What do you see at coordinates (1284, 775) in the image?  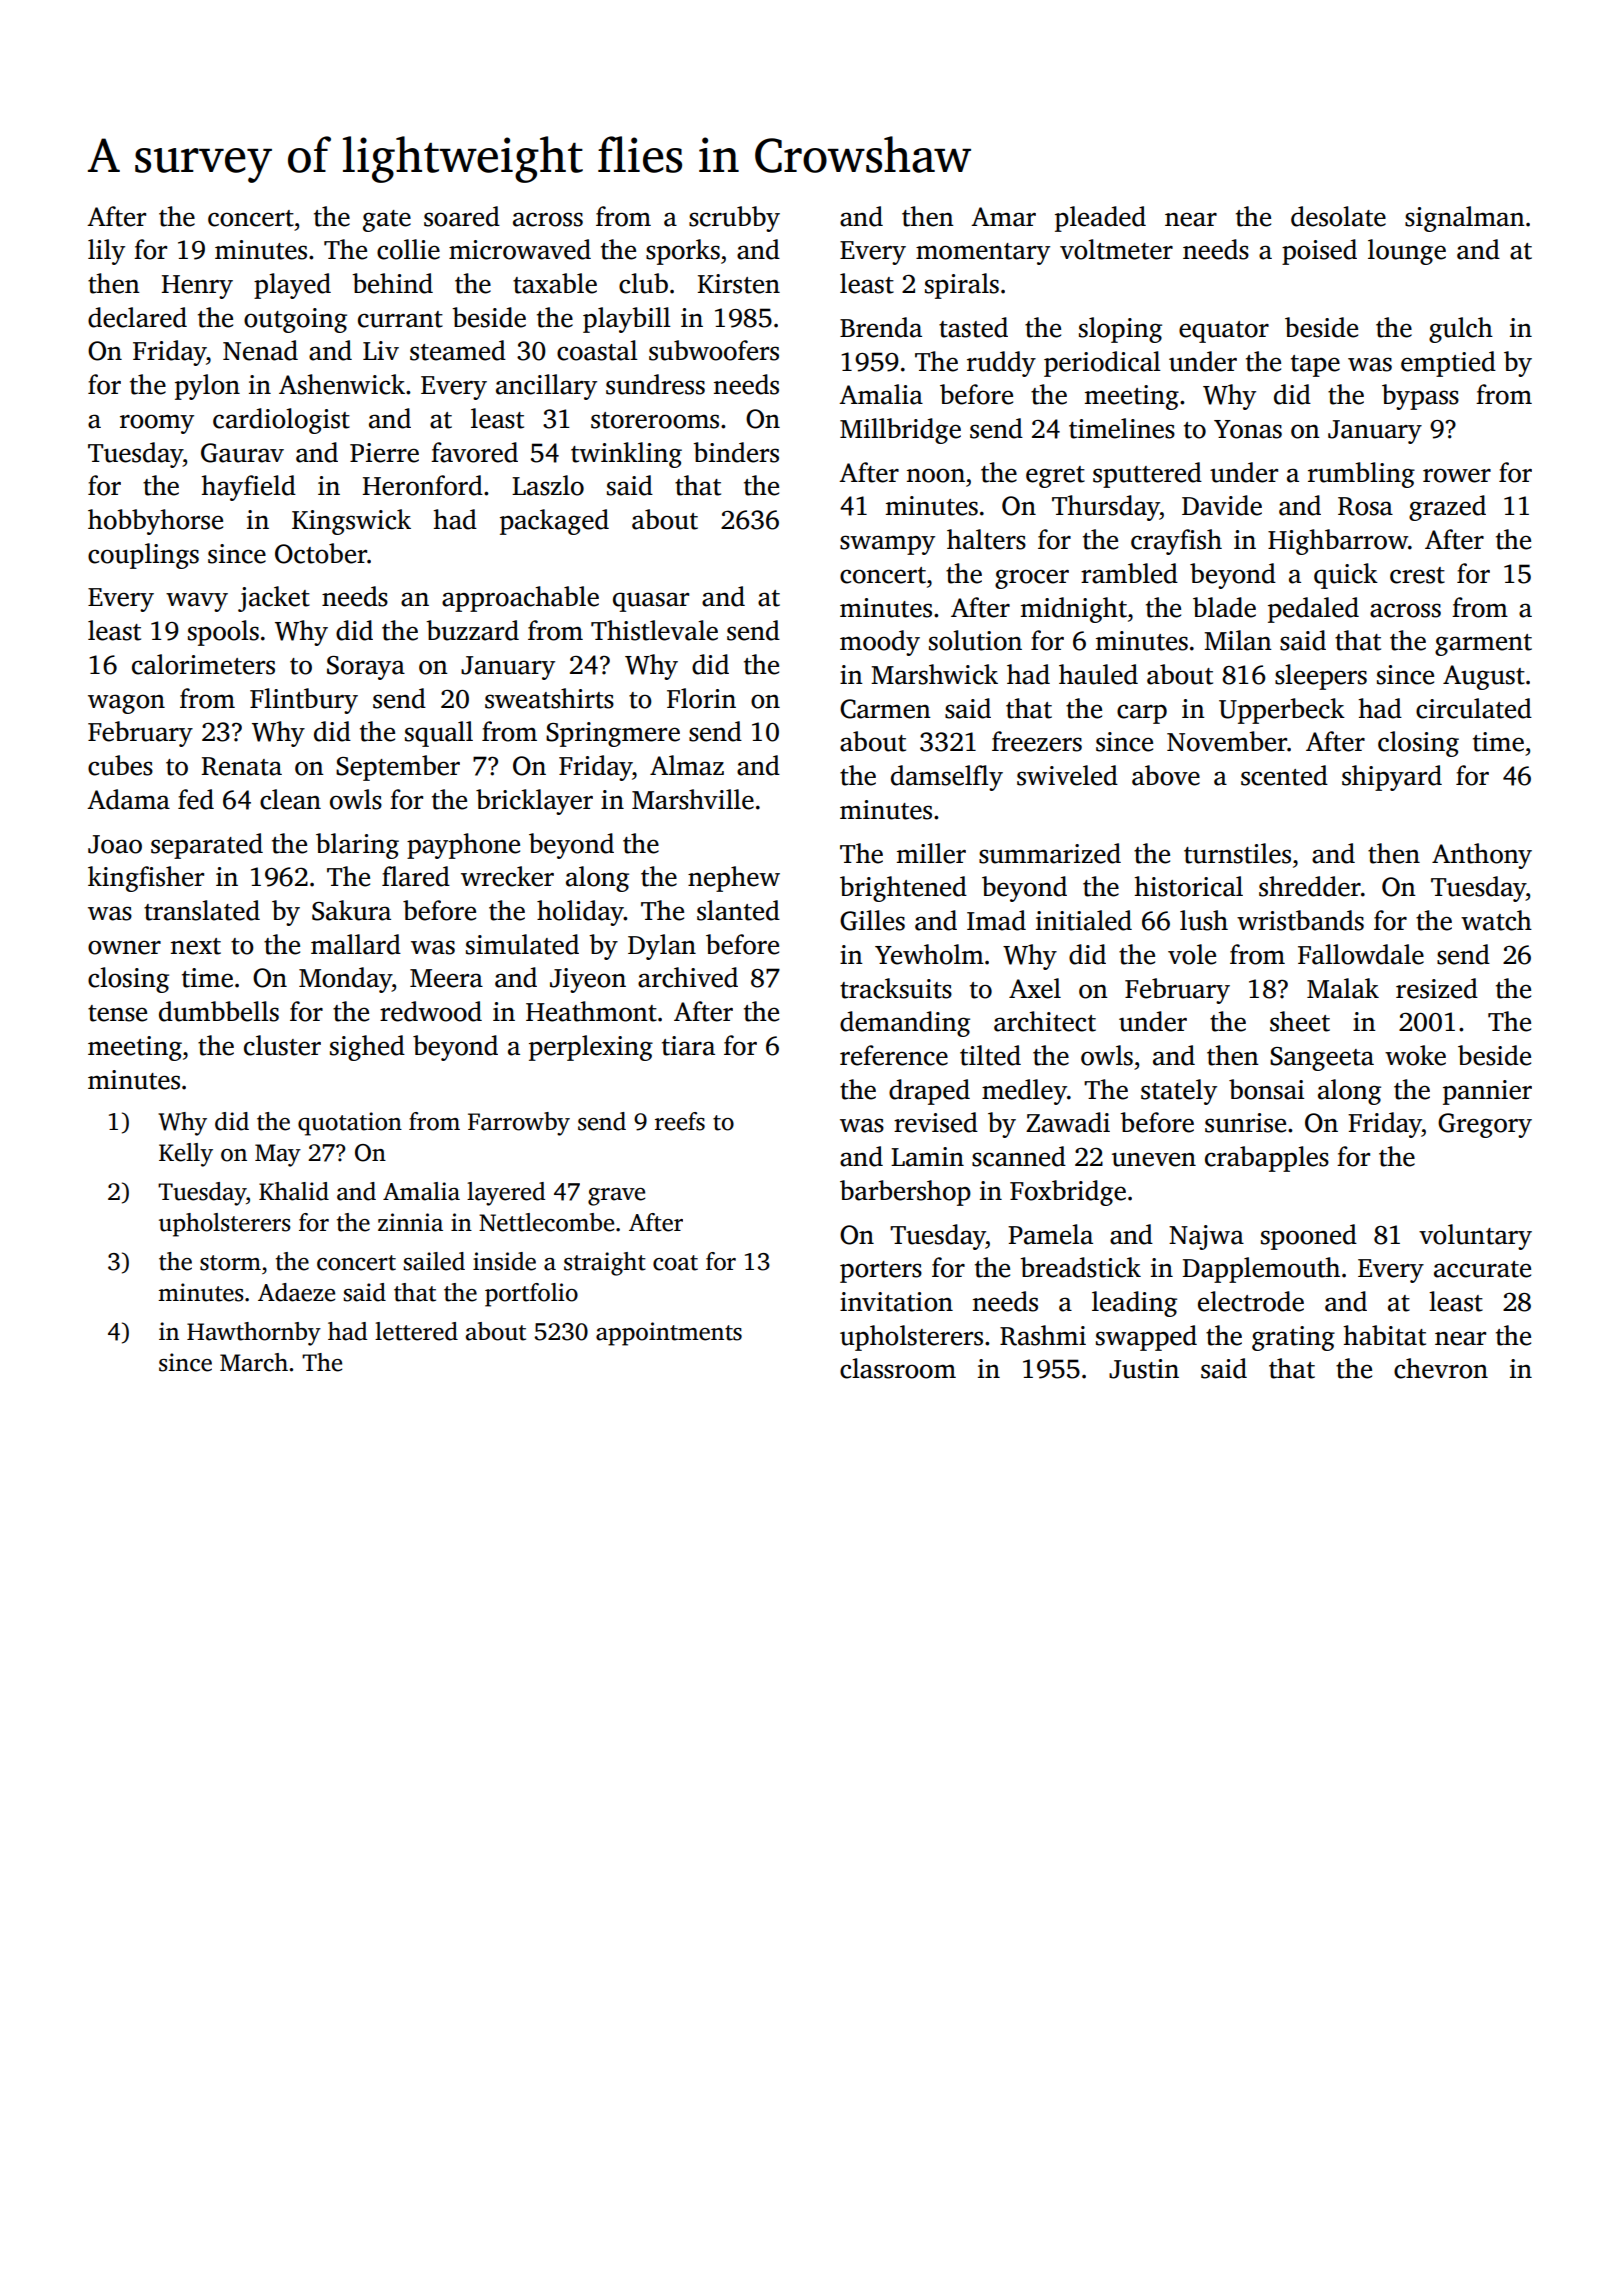 I see `scented` at bounding box center [1284, 775].
